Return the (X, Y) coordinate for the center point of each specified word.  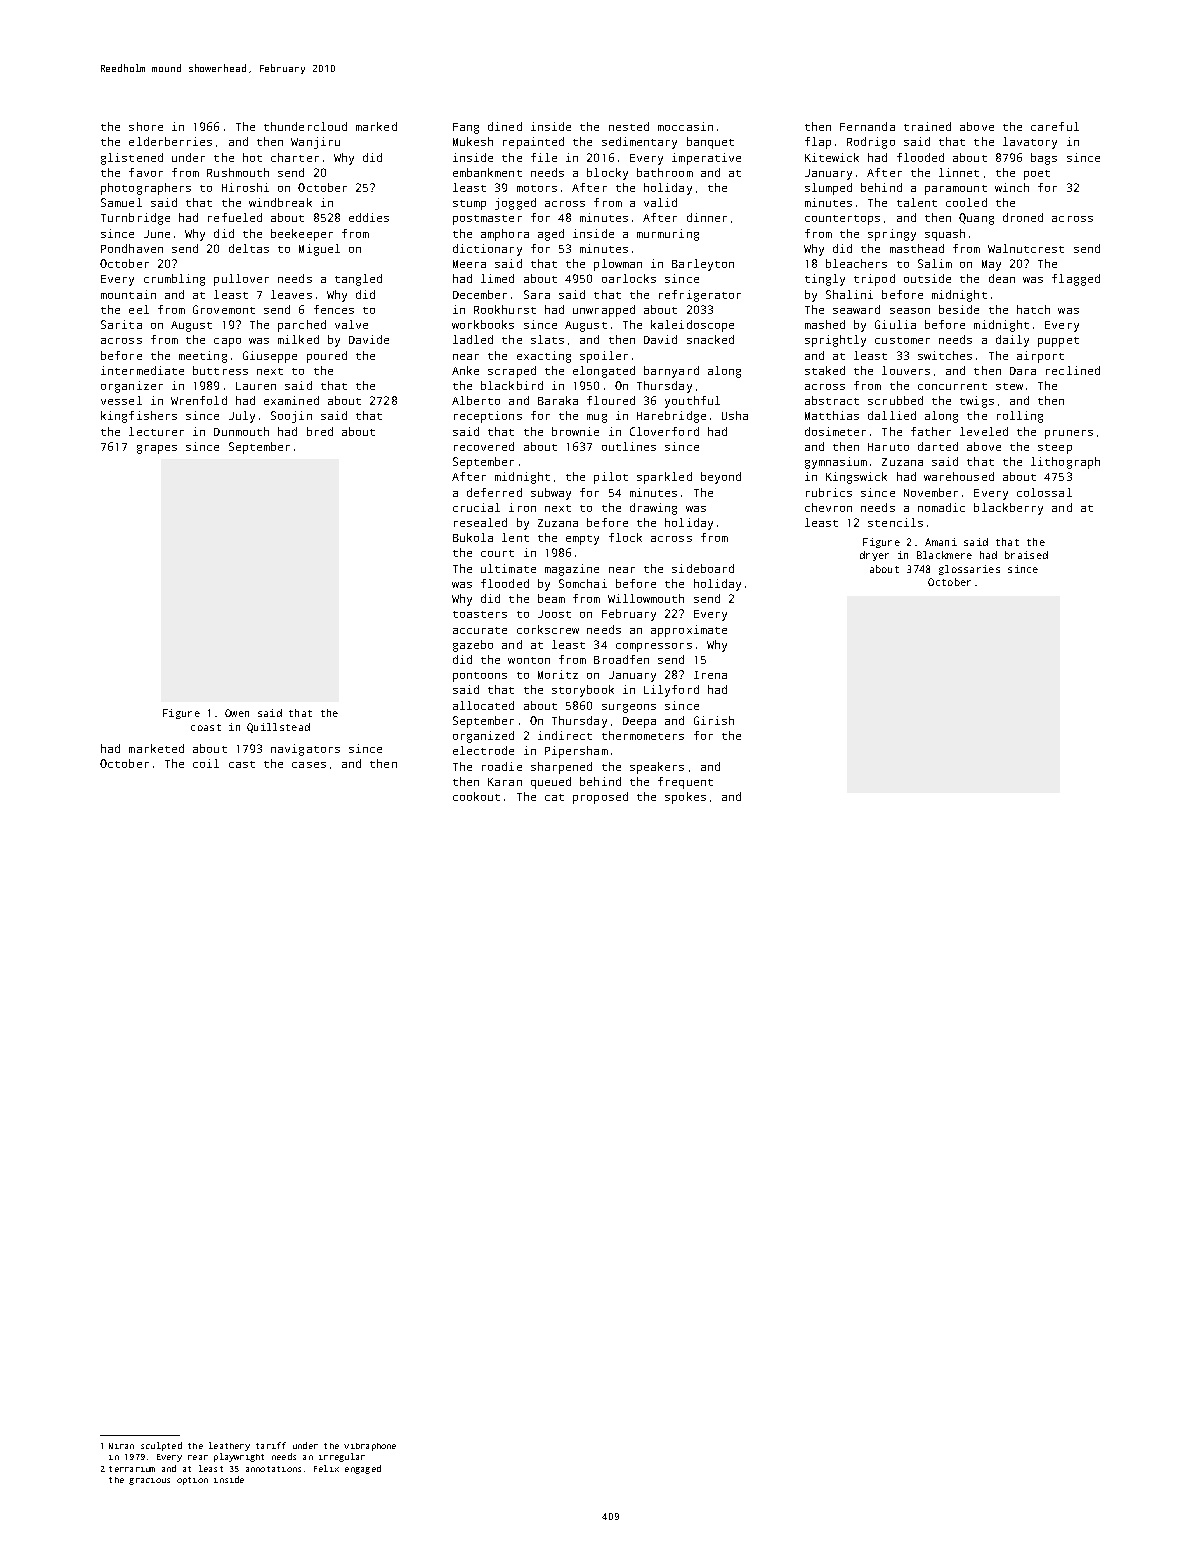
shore (146, 126)
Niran (121, 1446)
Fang (466, 128)
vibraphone (370, 1447)
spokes (685, 798)
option (192, 1481)
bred (320, 431)
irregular (342, 1457)
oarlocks (629, 278)
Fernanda (867, 126)
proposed (600, 798)
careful (1055, 126)
